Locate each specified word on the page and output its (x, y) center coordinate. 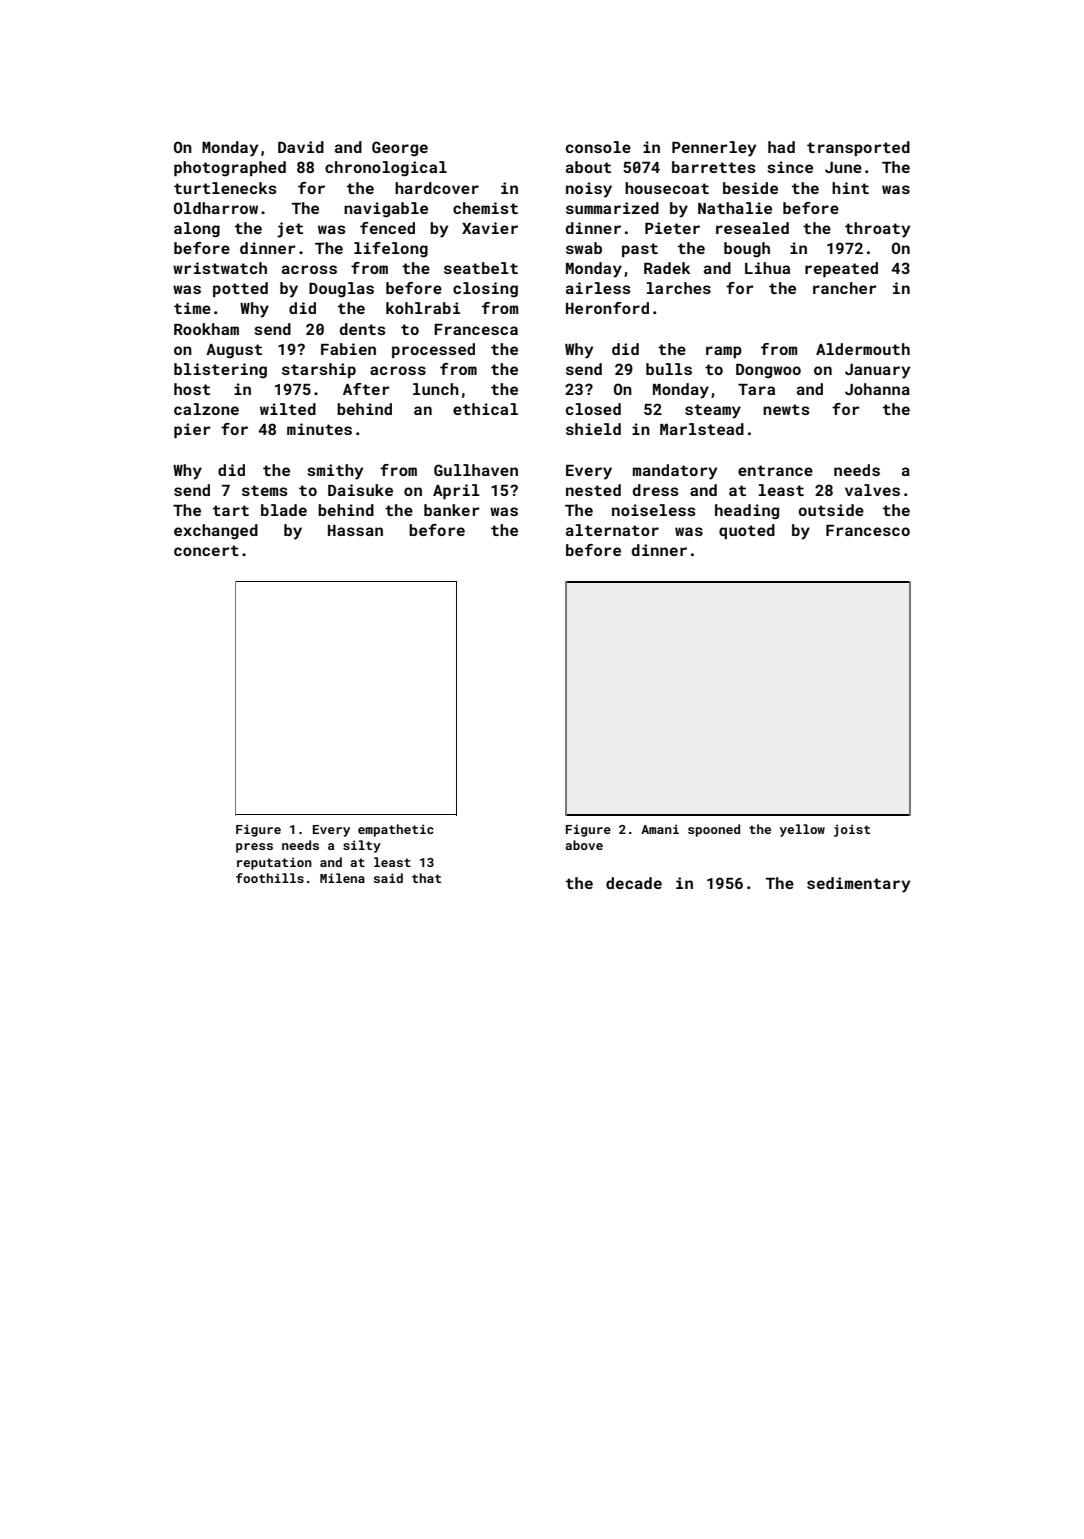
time (192, 308)
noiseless (654, 510)
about (588, 167)
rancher (845, 288)
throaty (877, 230)
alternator (612, 530)
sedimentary (858, 885)
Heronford (607, 308)
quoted (747, 531)
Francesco (868, 530)
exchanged (216, 532)
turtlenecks (225, 188)
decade (634, 883)
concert (206, 550)
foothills (270, 878)
